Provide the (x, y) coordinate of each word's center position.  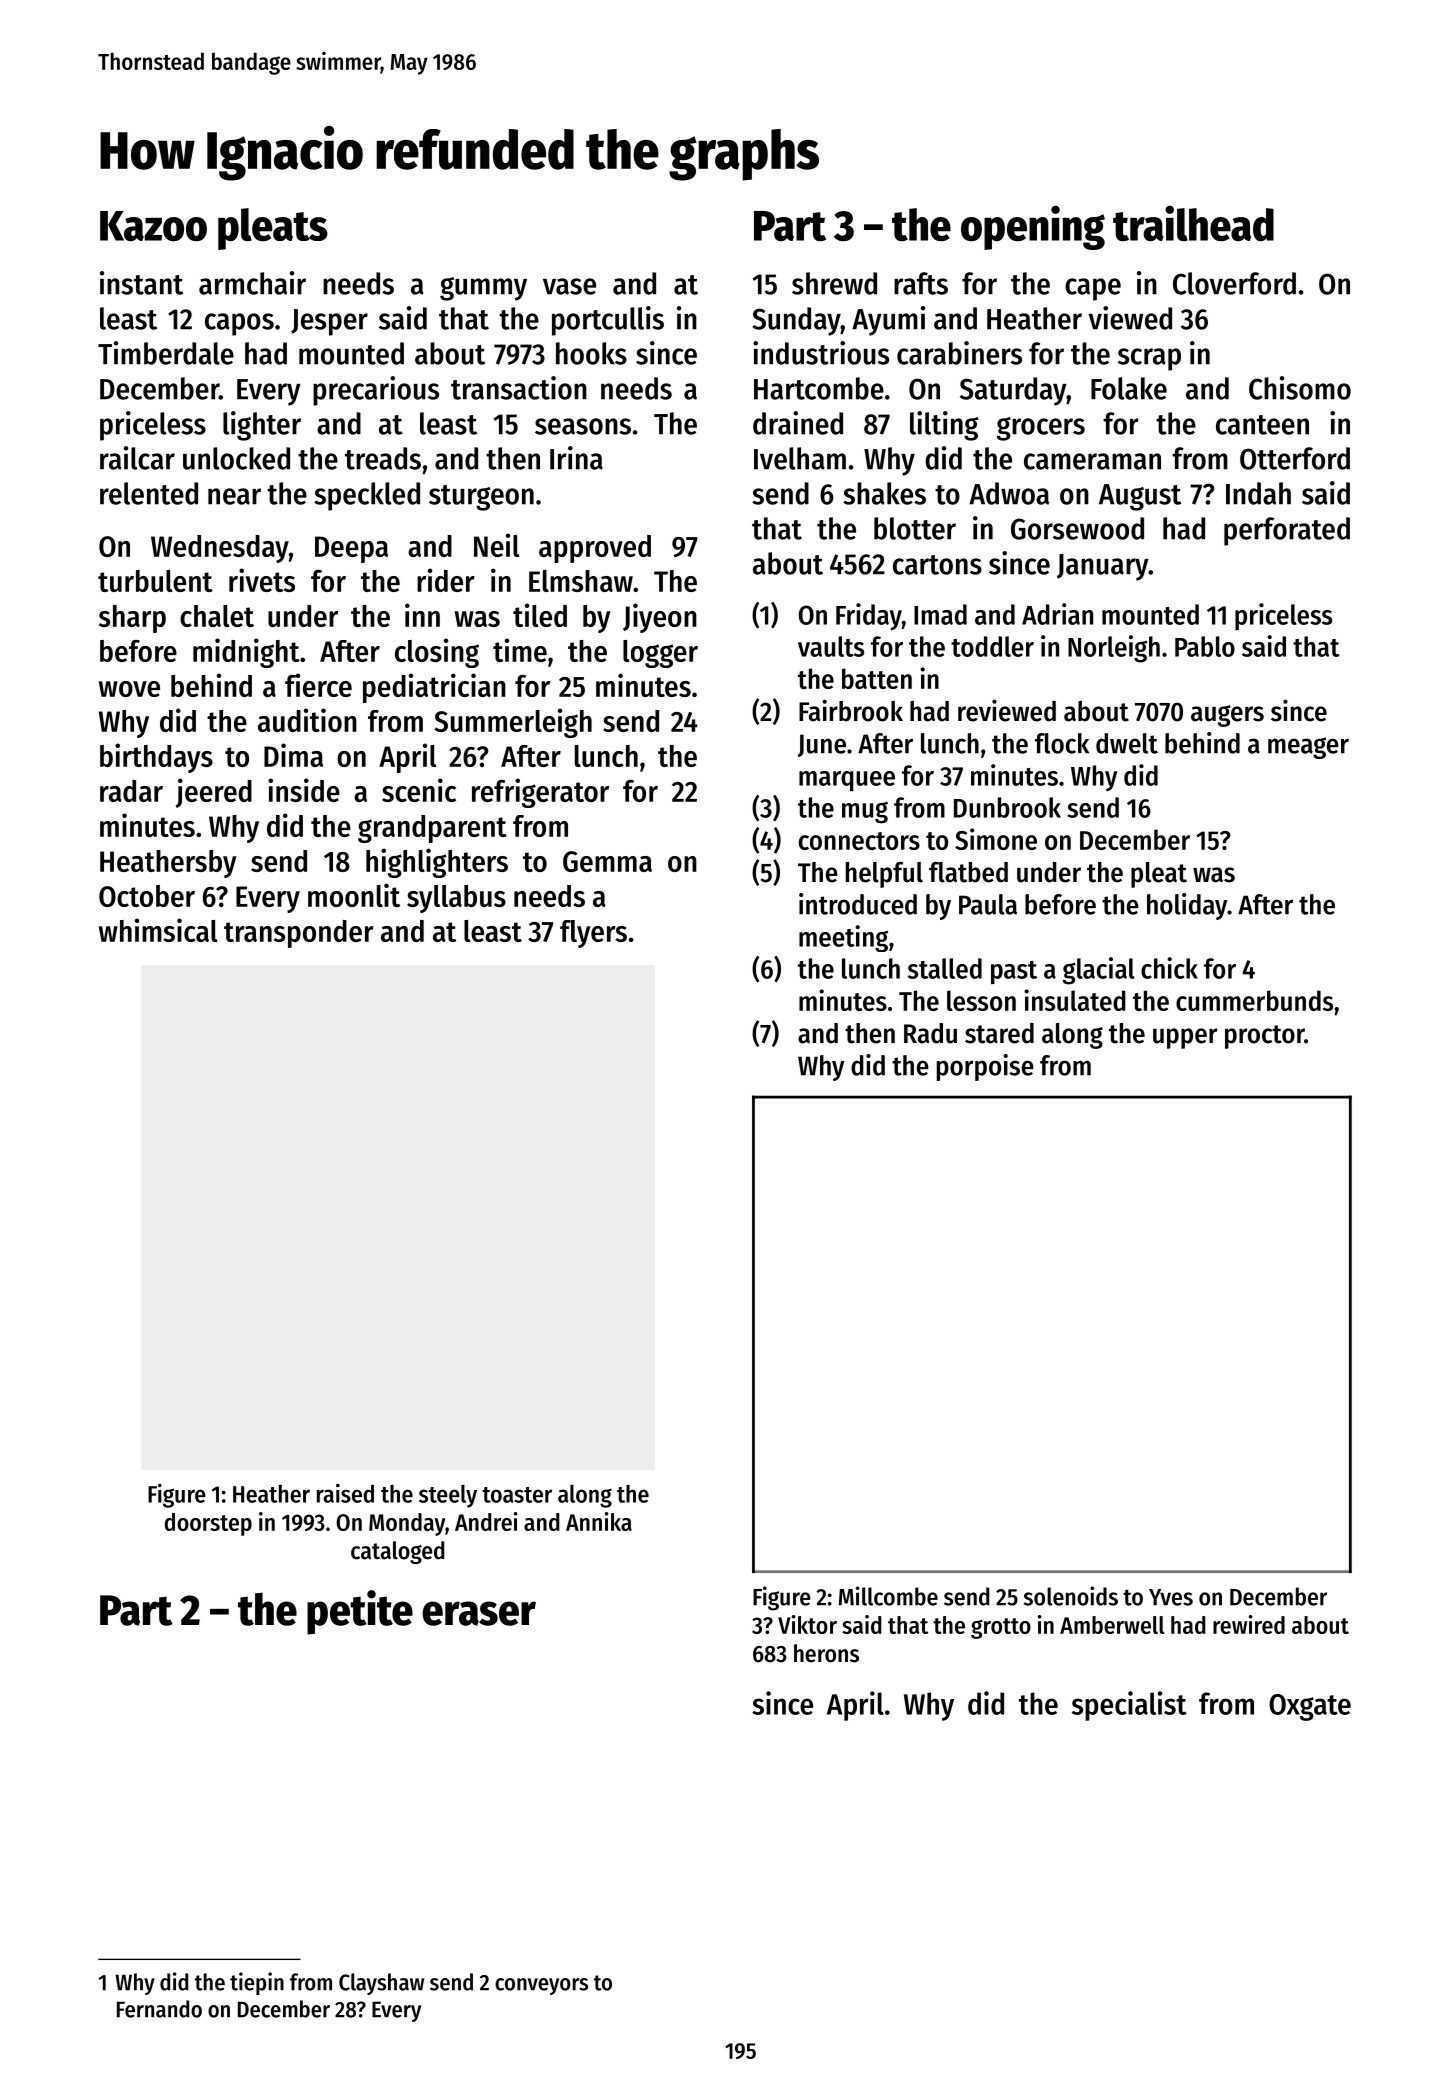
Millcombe (888, 1596)
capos (239, 324)
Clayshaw (381, 1984)
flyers (593, 934)
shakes (884, 493)
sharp (132, 619)
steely (448, 1496)
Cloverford (1234, 283)
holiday (1187, 906)
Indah (1258, 493)
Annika (599, 1521)
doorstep (208, 1524)
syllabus (456, 899)
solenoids (1071, 1596)
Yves (1171, 1597)
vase (569, 286)
